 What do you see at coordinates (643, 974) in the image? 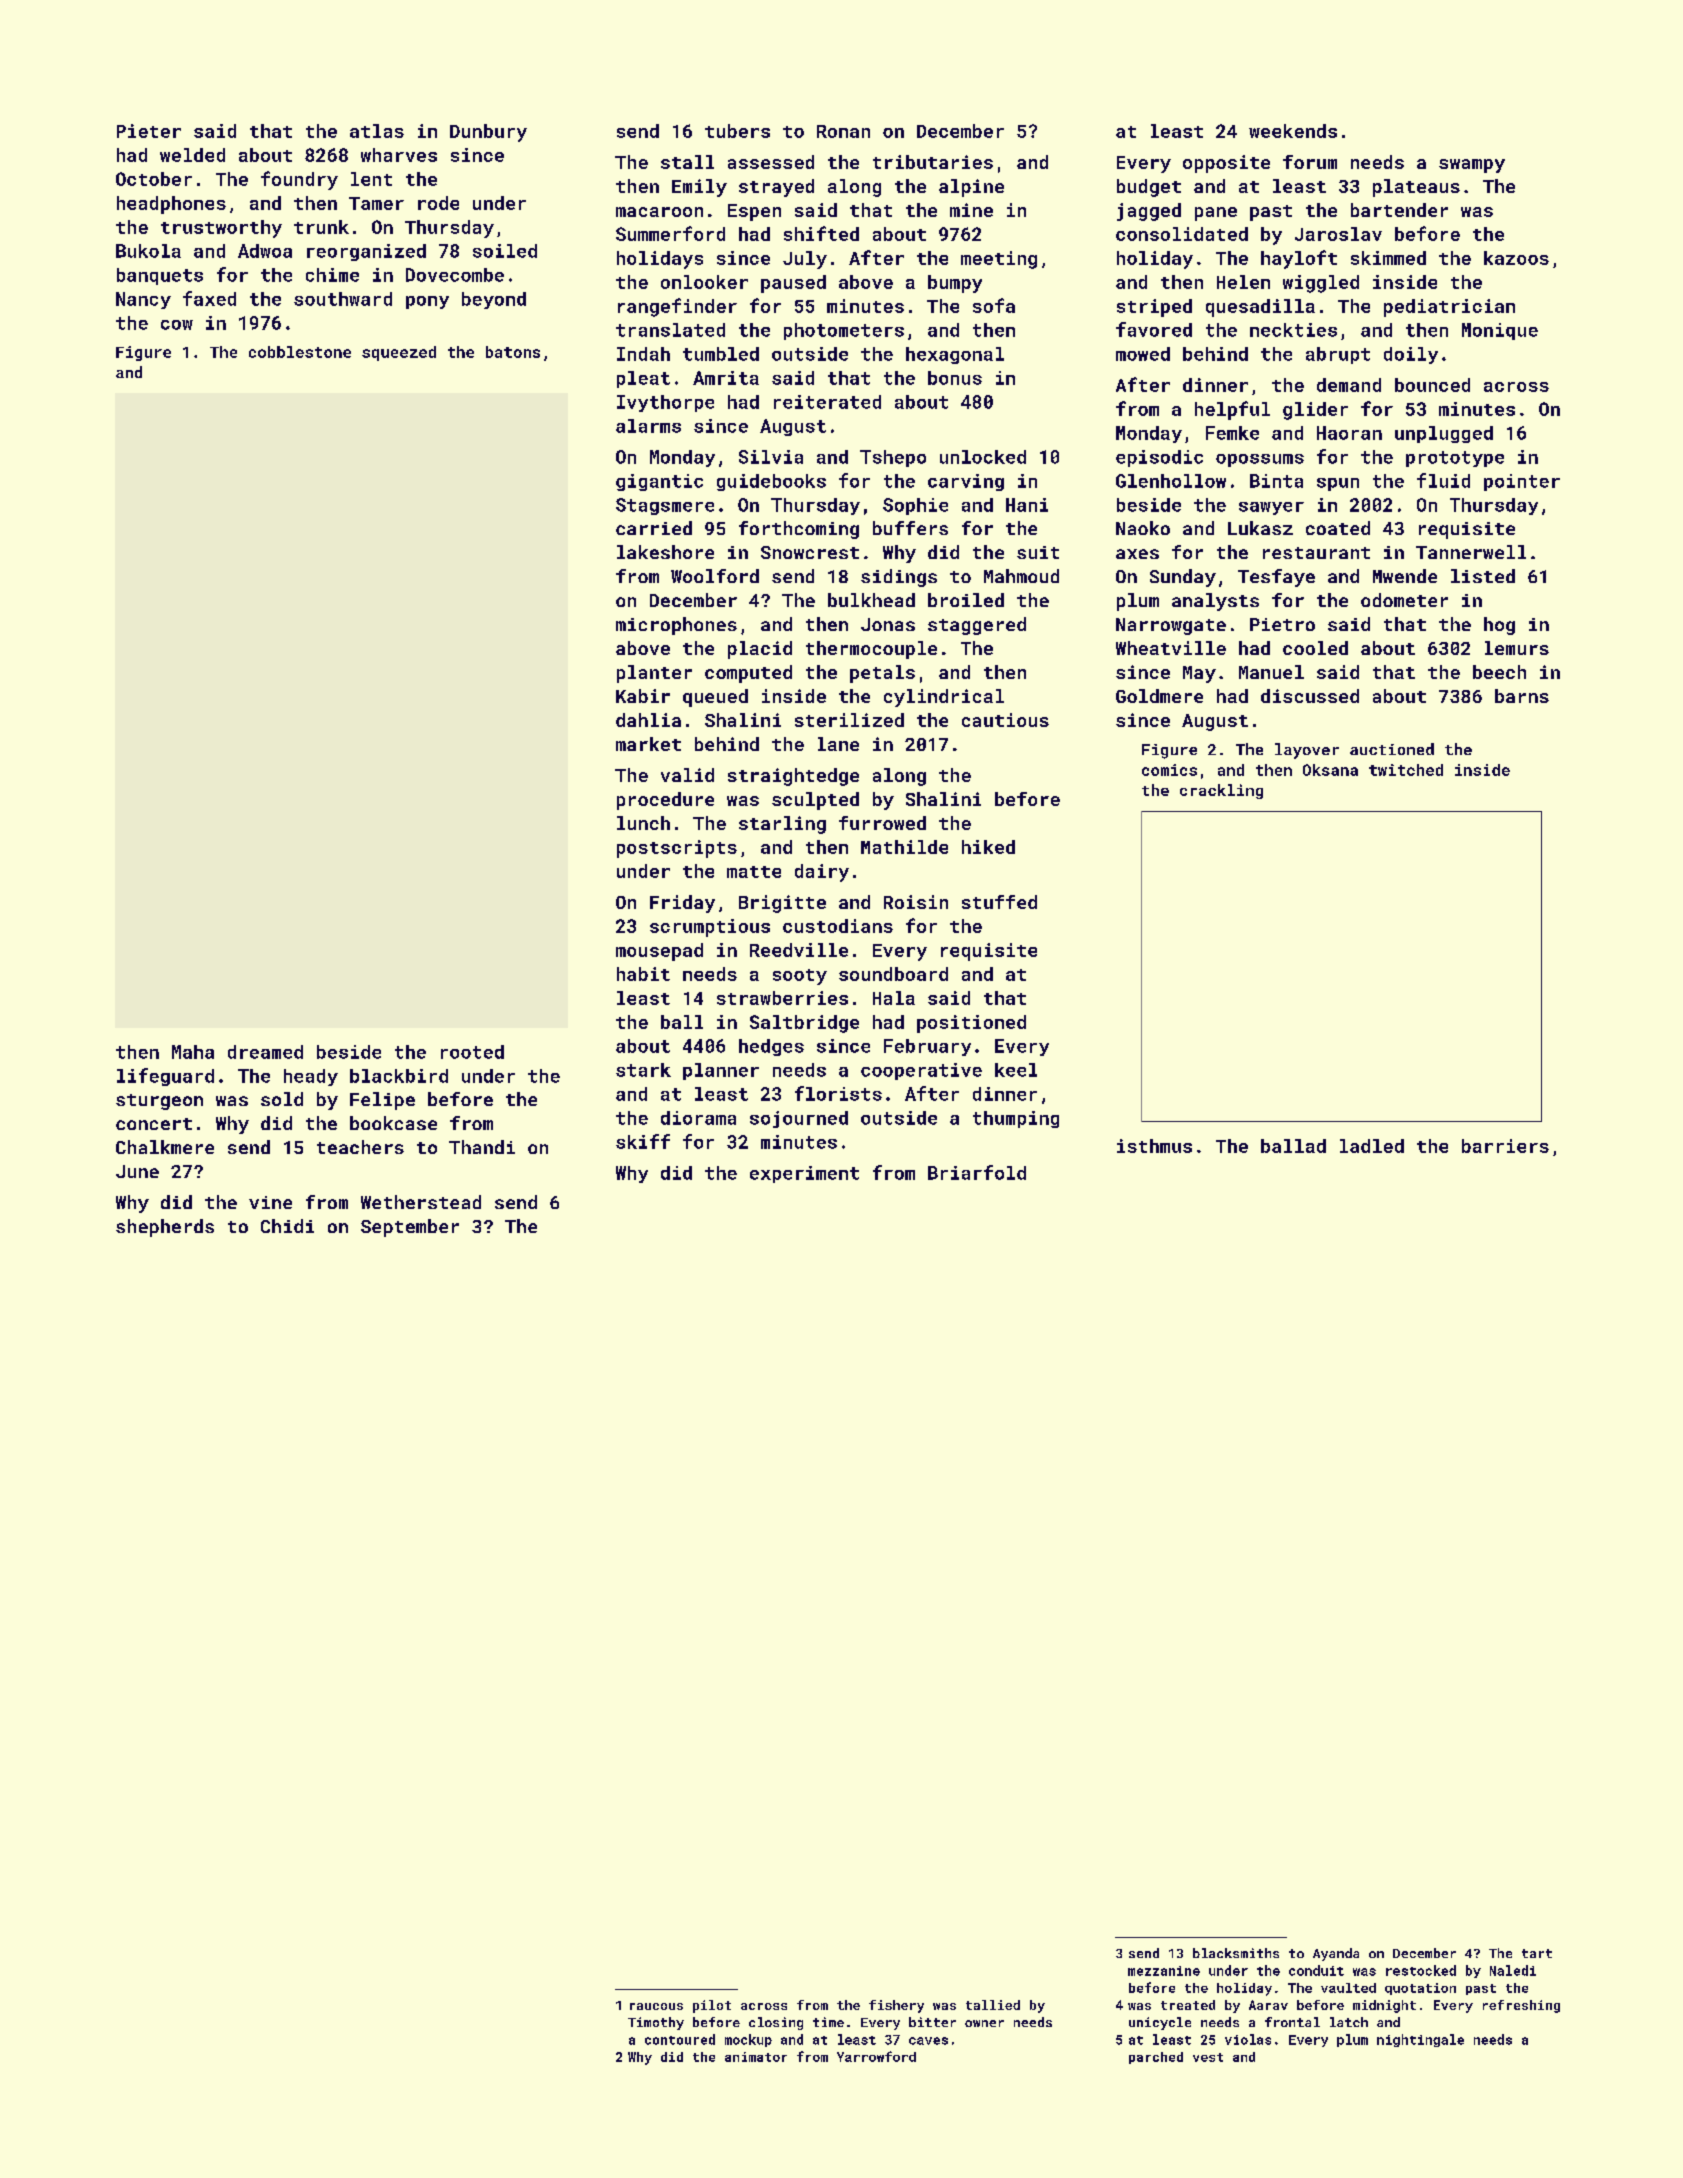
I see `habit` at bounding box center [643, 974].
